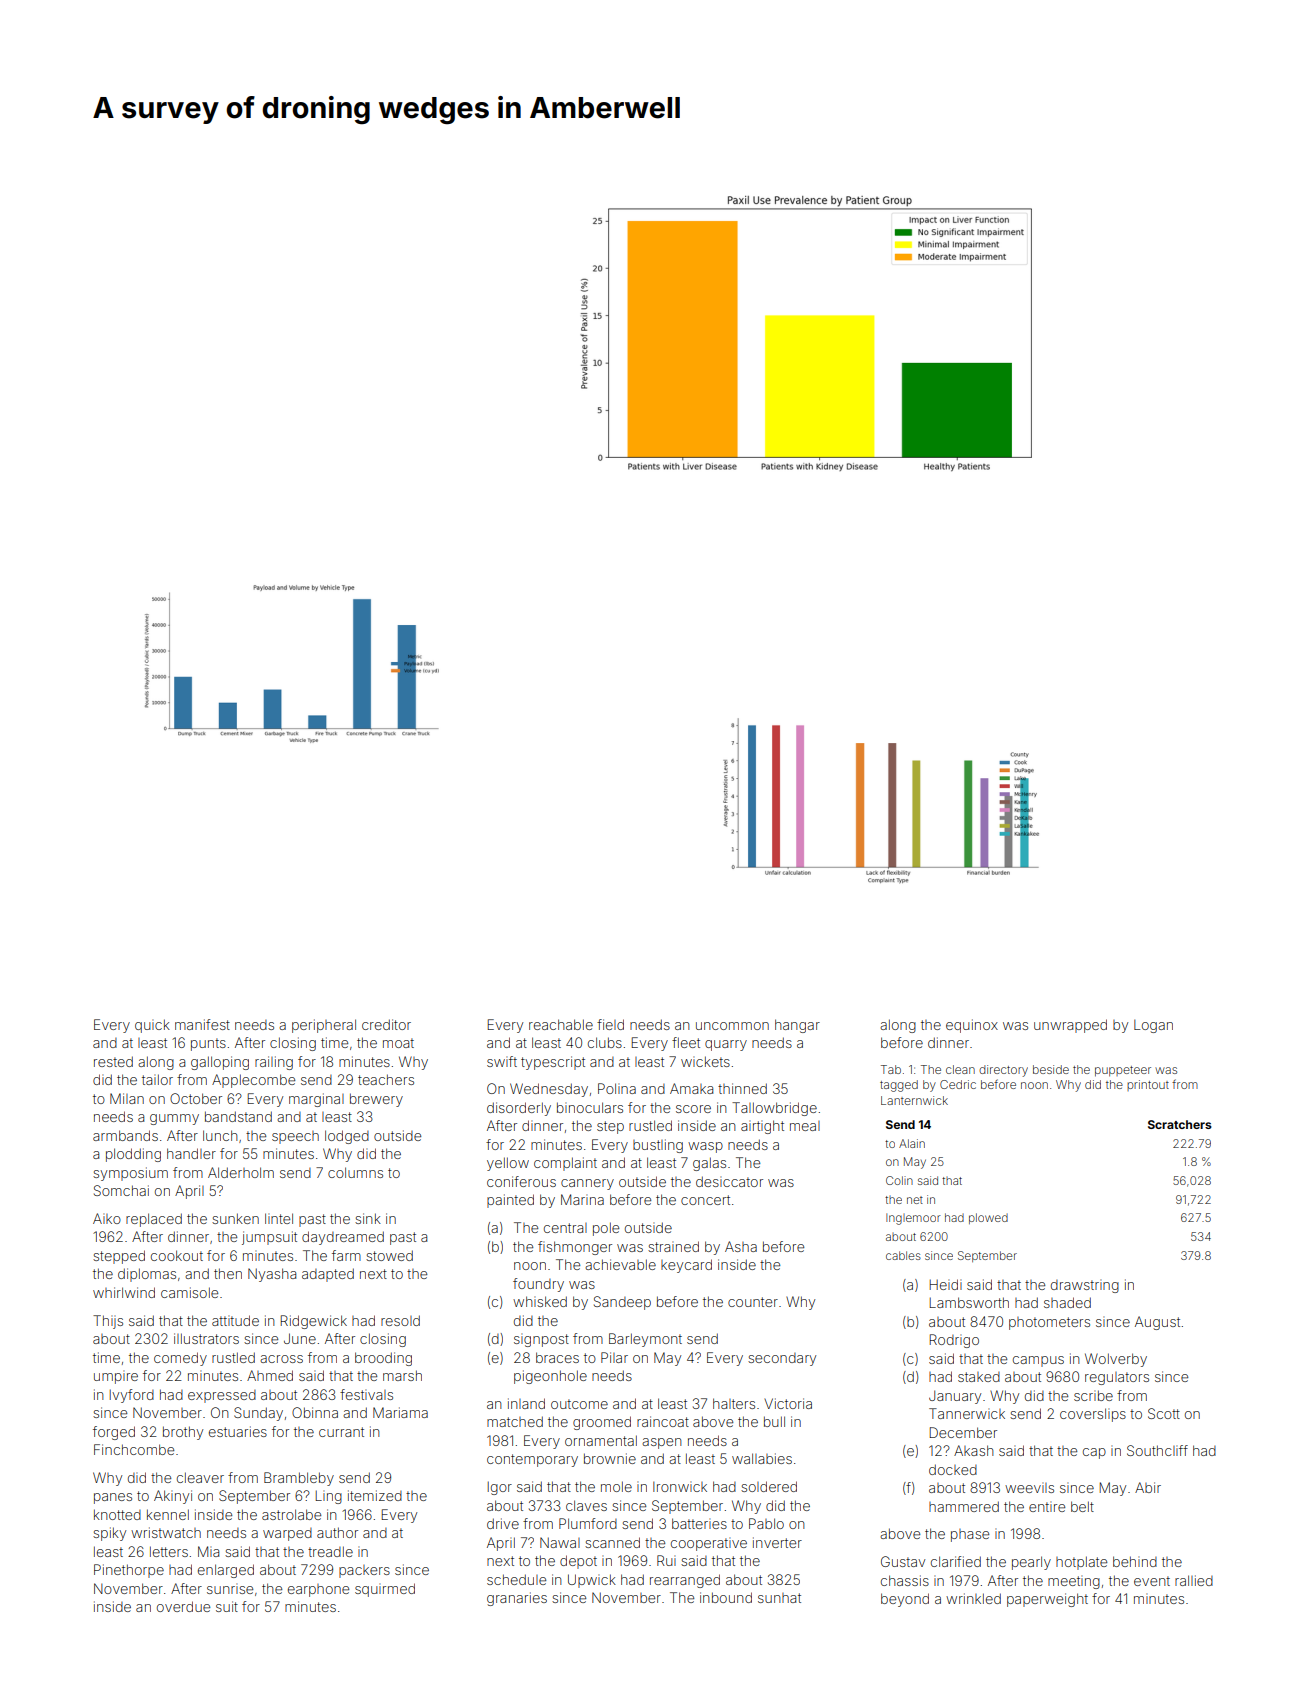 This screenshot has height=1696, width=1310. I want to click on itemized, so click(375, 1495).
